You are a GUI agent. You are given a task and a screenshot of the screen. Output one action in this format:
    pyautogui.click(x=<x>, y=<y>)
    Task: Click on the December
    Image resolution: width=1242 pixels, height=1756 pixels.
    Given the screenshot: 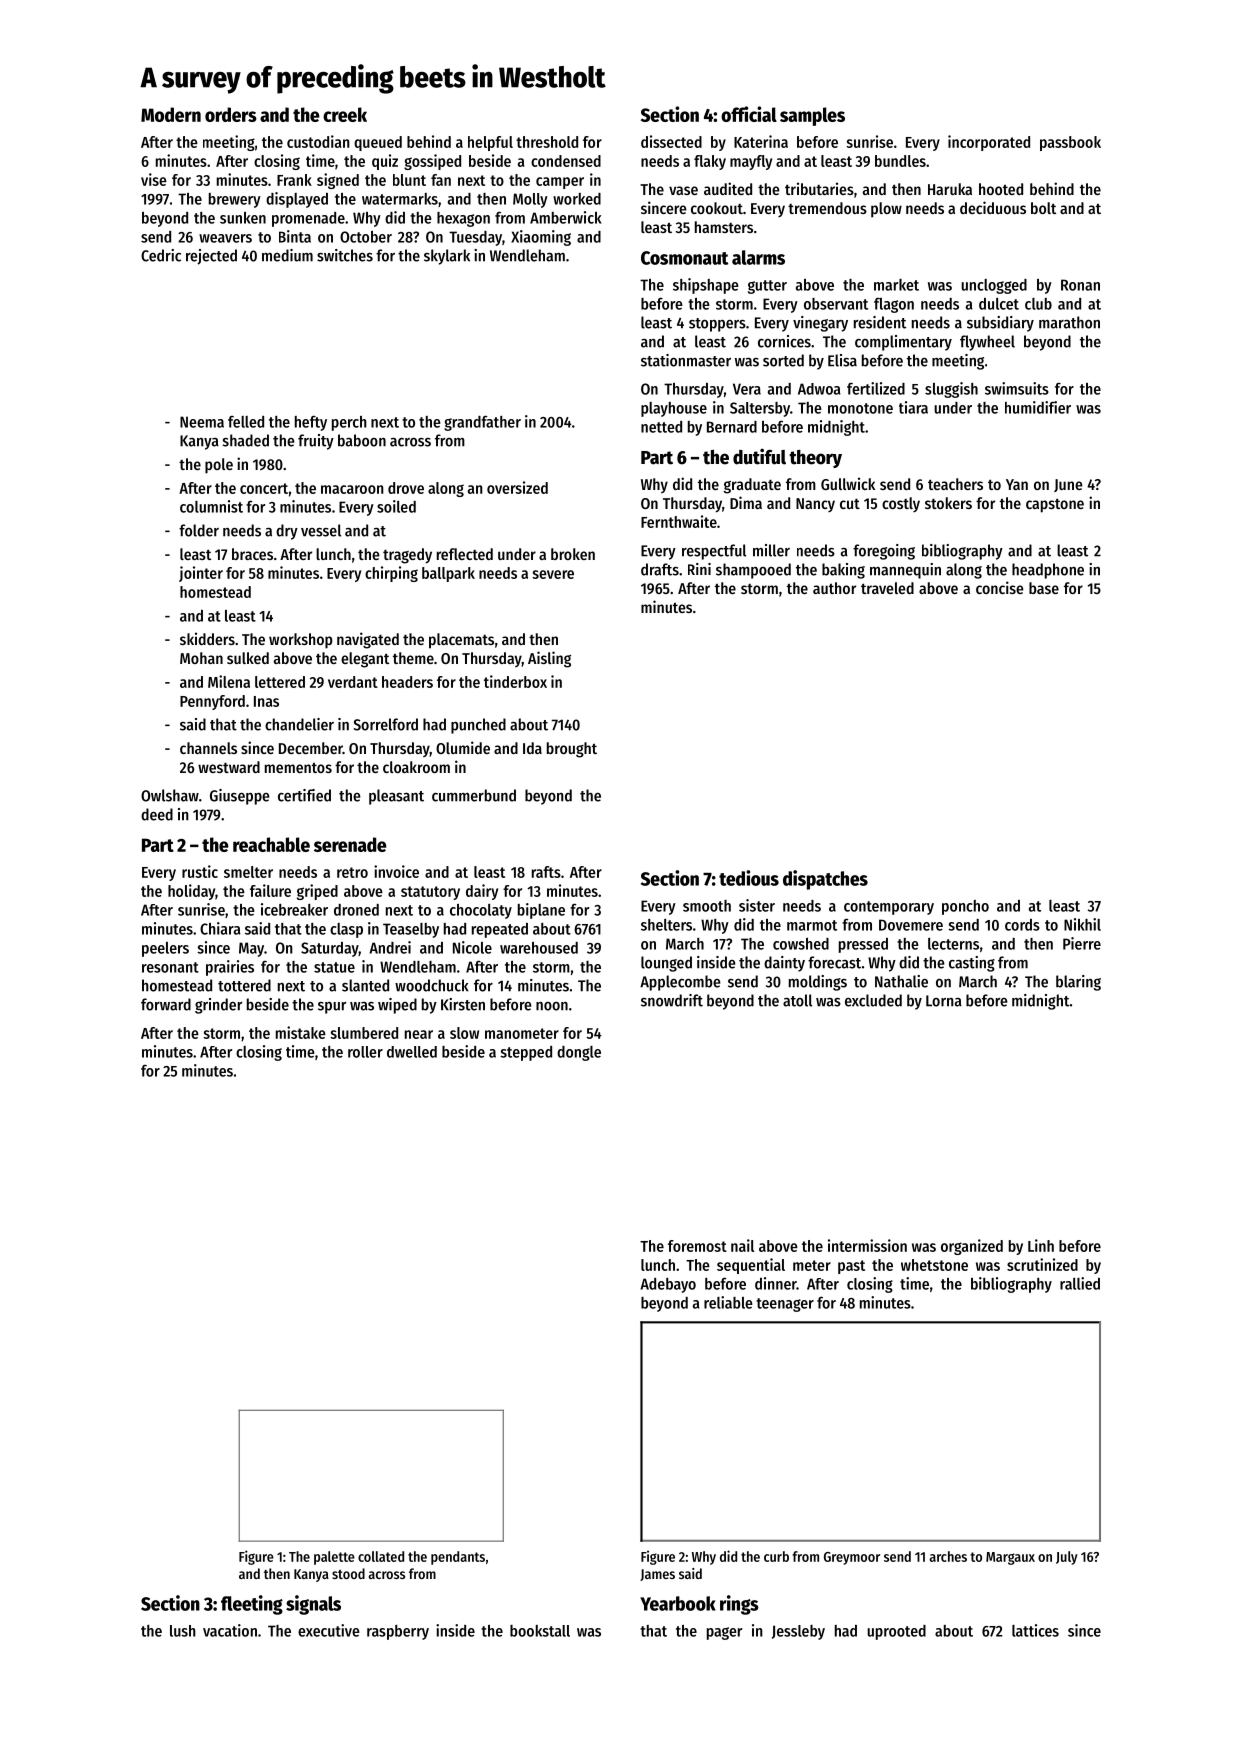 What is the action you would take?
    pyautogui.click(x=311, y=748)
